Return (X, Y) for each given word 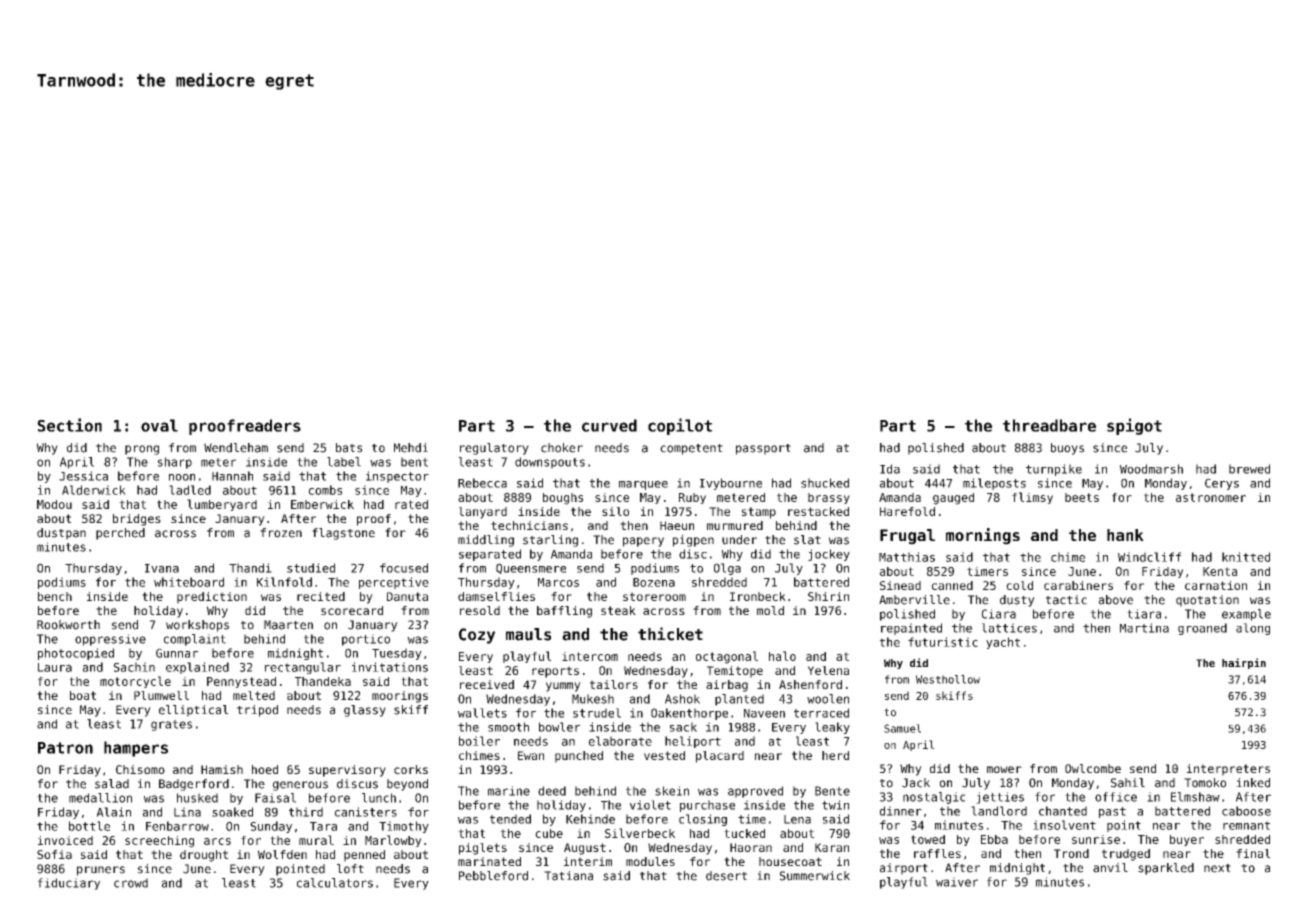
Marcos (558, 582)
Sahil (1128, 783)
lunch (379, 798)
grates (171, 725)
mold (770, 610)
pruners (101, 871)
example (1246, 615)
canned (952, 585)
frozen (281, 533)
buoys (1067, 449)
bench (55, 596)
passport (763, 449)
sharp (175, 463)
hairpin (1244, 663)
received (487, 684)
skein (672, 791)
